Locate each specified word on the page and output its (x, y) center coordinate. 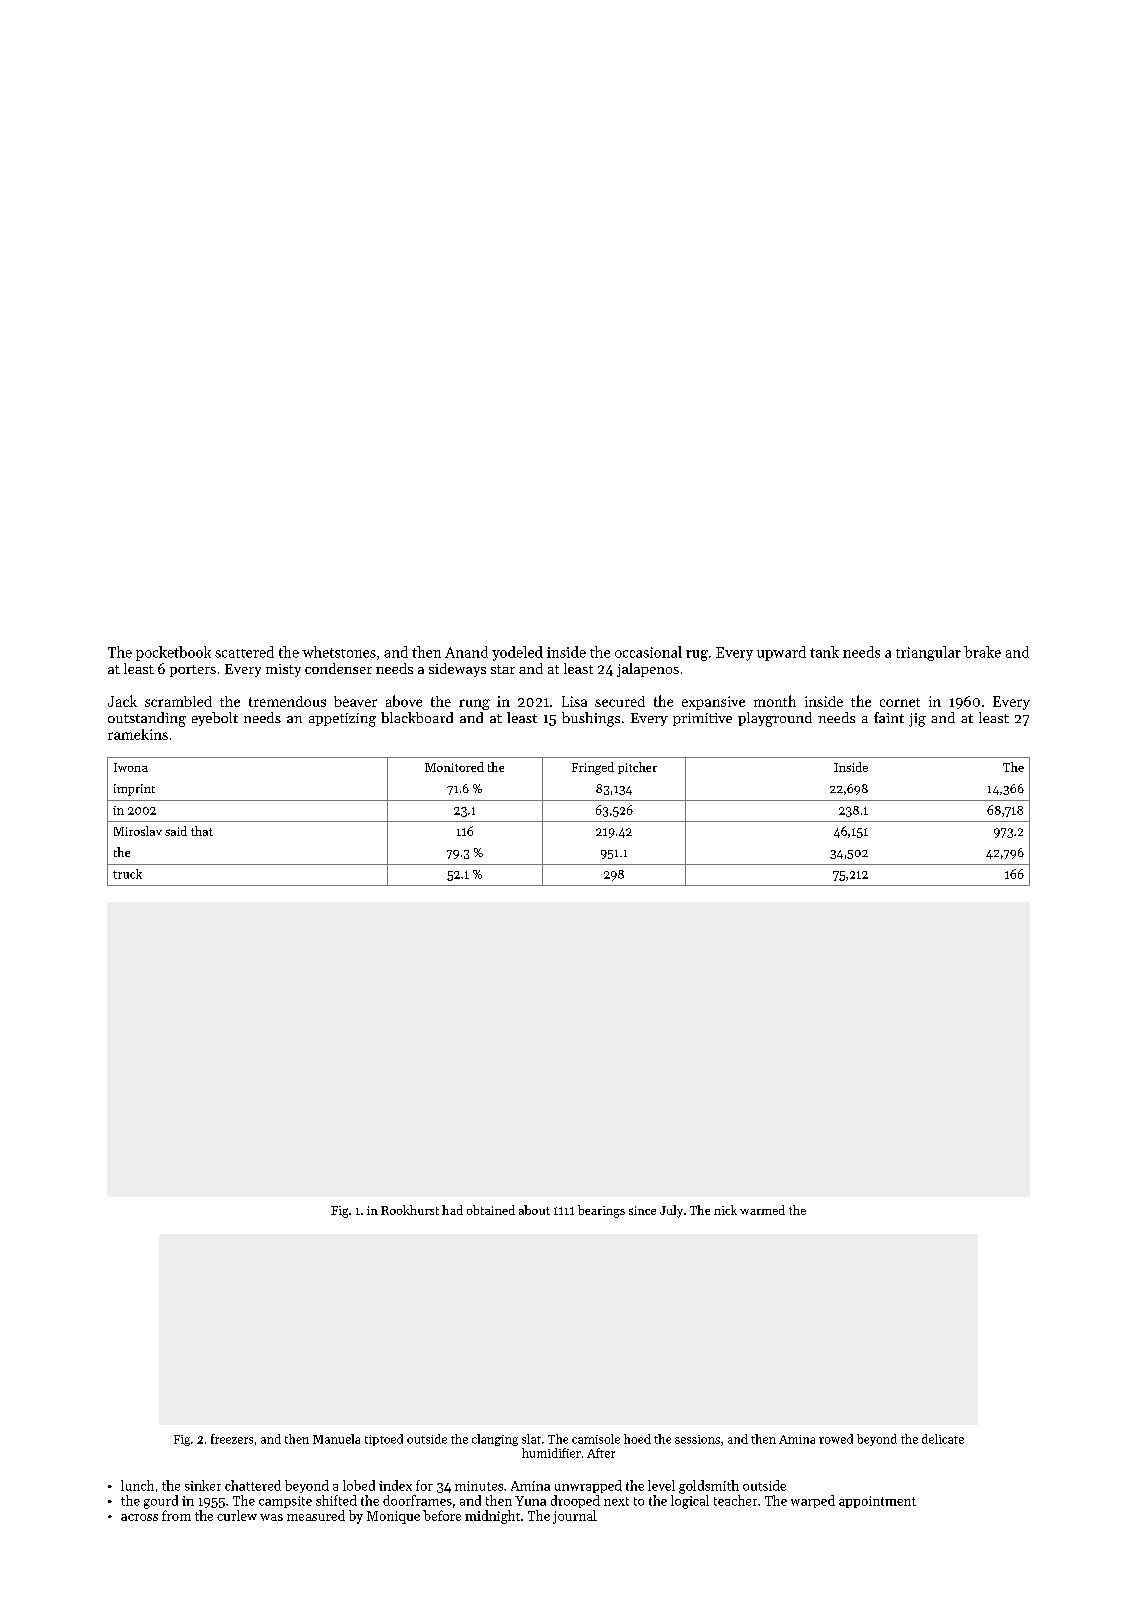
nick (725, 1210)
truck (127, 874)
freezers (232, 1439)
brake (982, 652)
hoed (637, 1439)
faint (889, 717)
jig (917, 720)
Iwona (131, 767)
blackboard (417, 717)
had (452, 1210)
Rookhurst (410, 1210)
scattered (244, 652)
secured (620, 701)
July (671, 1211)
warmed (762, 1210)
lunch (137, 1485)
